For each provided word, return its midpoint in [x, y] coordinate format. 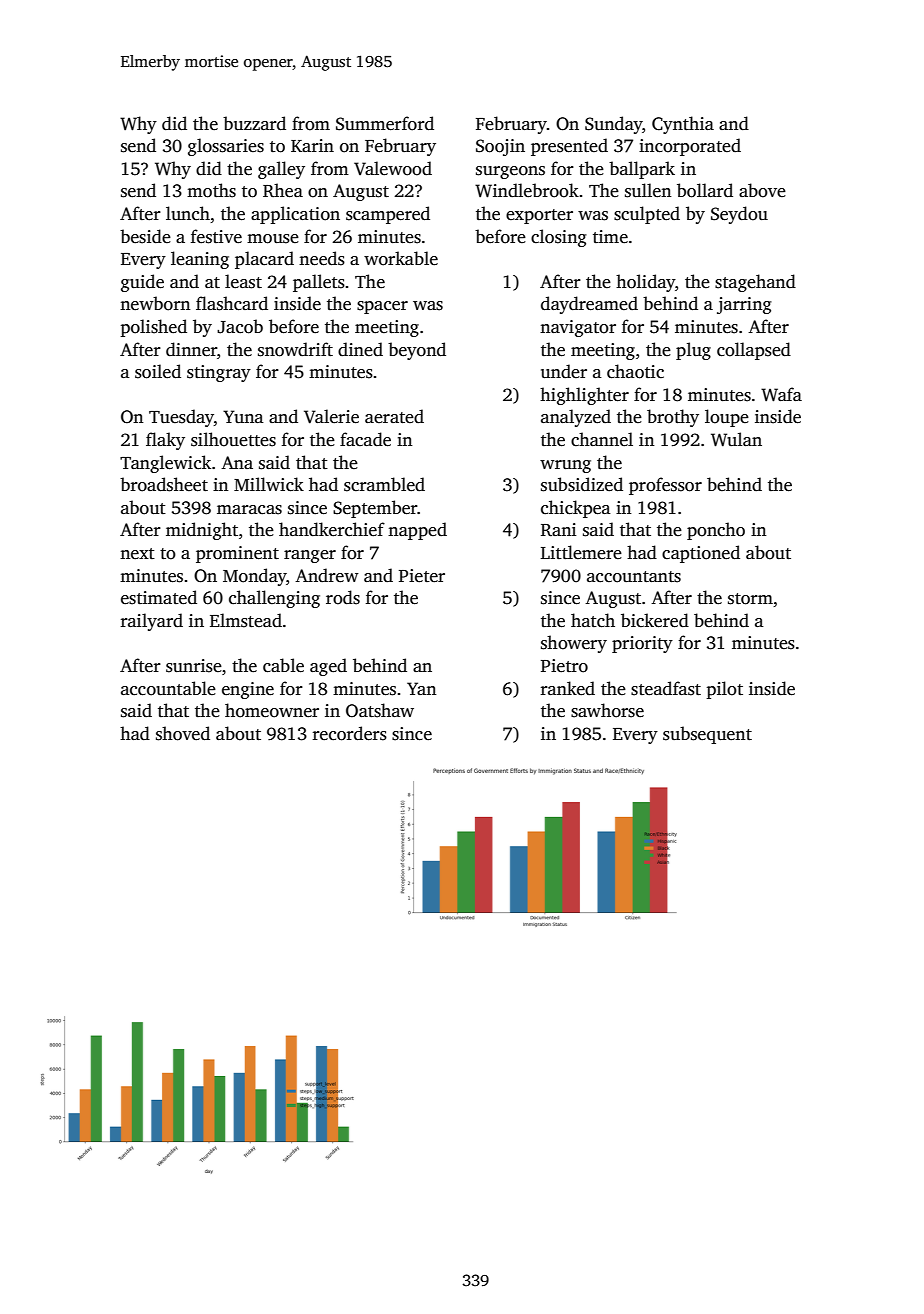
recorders [350, 733]
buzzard [254, 123]
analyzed [576, 418]
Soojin [500, 147]
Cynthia [683, 125]
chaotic [635, 371]
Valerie [331, 416]
